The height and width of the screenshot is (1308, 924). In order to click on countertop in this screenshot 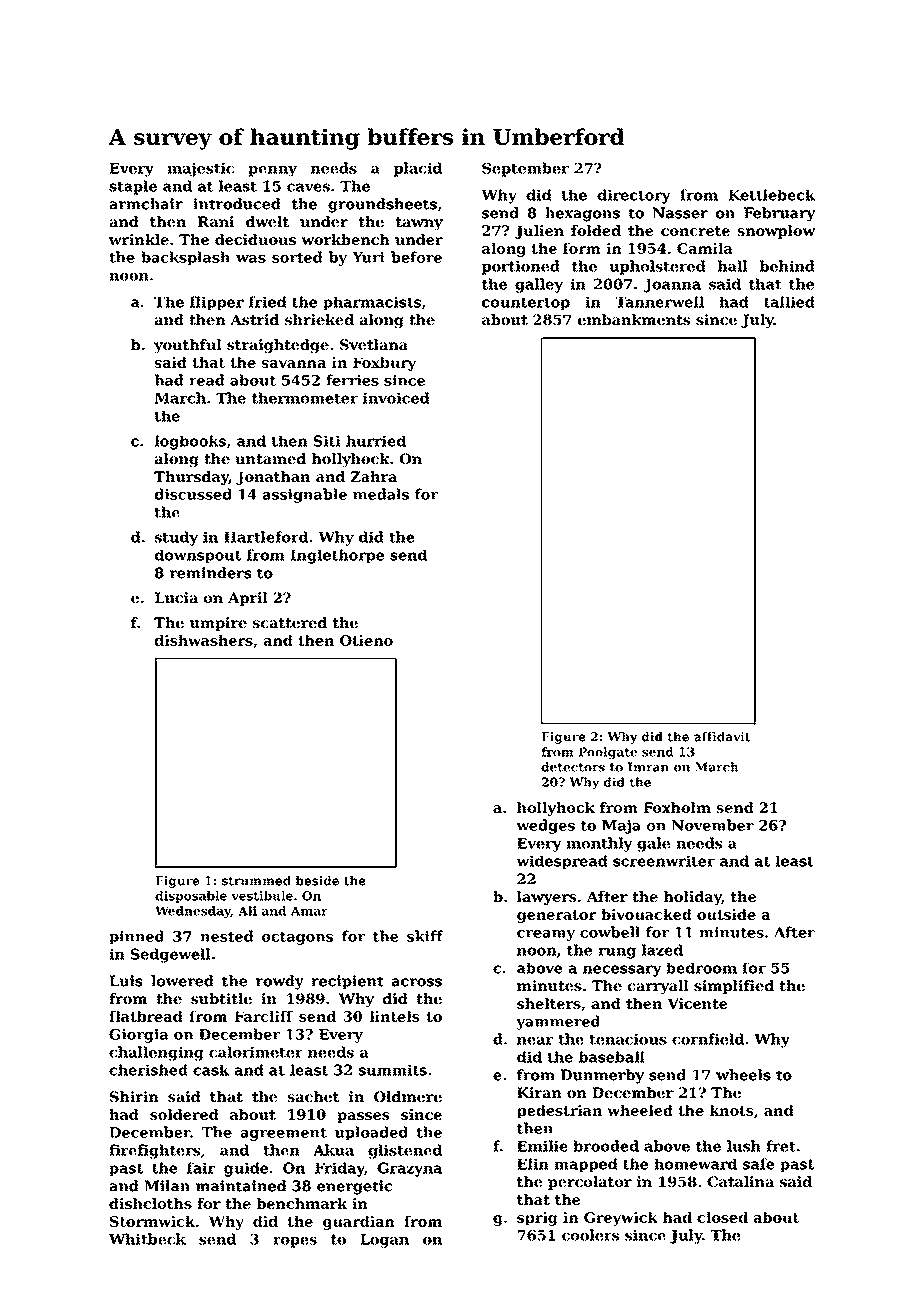, I will do `click(526, 303)`.
